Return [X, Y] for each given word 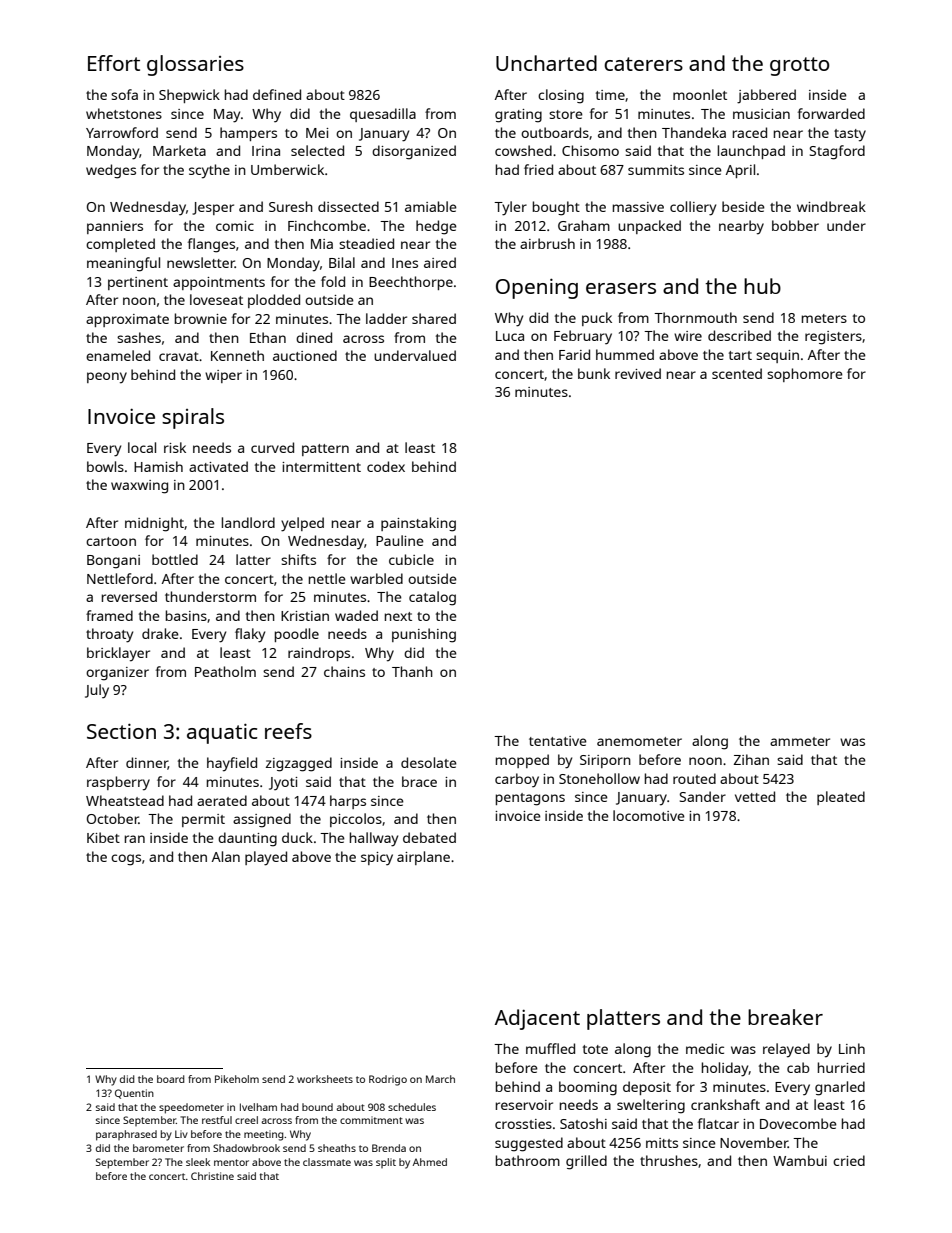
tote [595, 1049]
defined [277, 94]
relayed [786, 1050]
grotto [800, 66]
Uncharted [546, 63]
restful [217, 1120]
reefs [288, 731]
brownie [201, 318]
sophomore [805, 375]
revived [638, 373]
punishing [424, 635]
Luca [510, 336]
